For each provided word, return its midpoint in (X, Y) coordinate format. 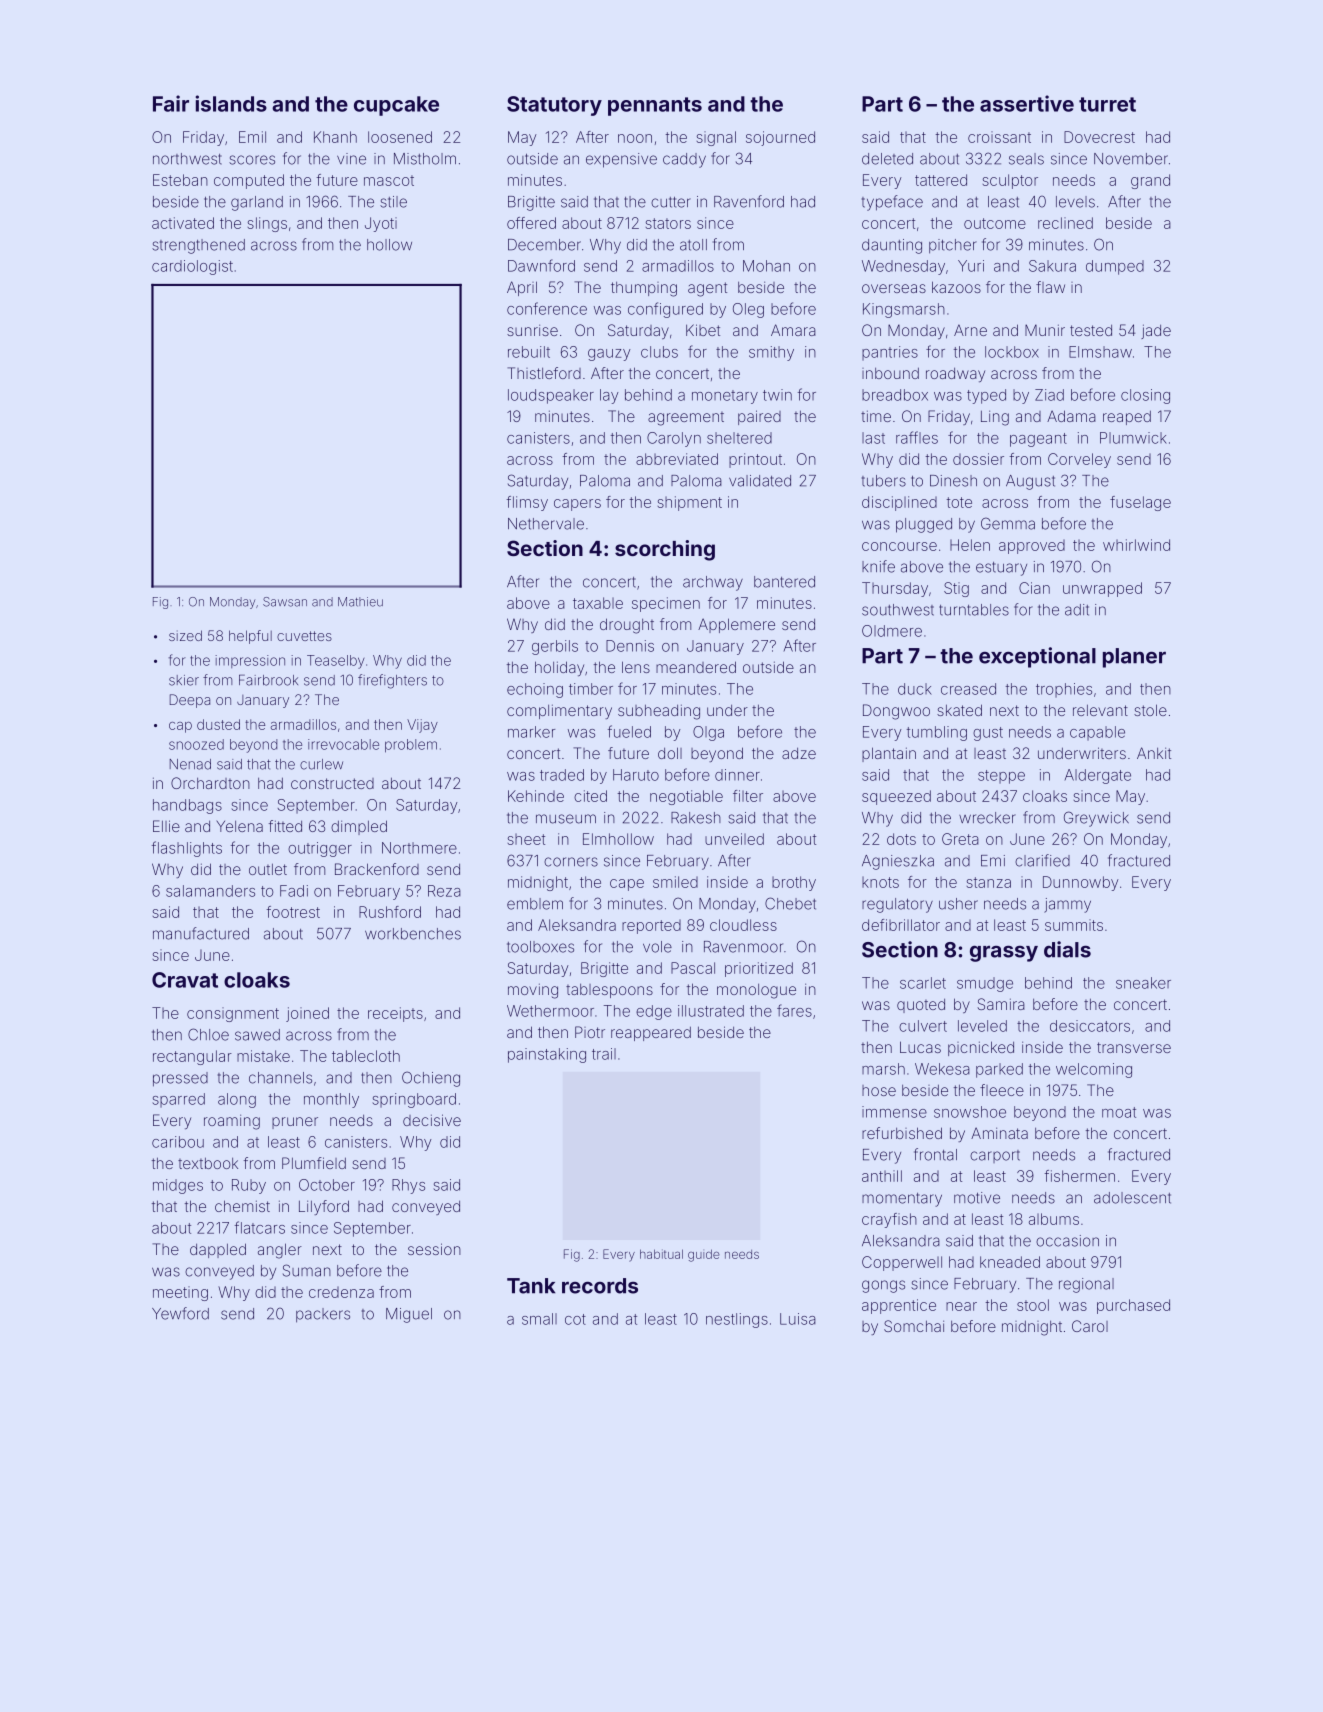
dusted (218, 724)
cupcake (396, 106)
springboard (414, 1100)
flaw (1050, 287)
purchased (1133, 1306)
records (600, 1286)
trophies (1064, 690)
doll (670, 753)
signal (716, 138)
